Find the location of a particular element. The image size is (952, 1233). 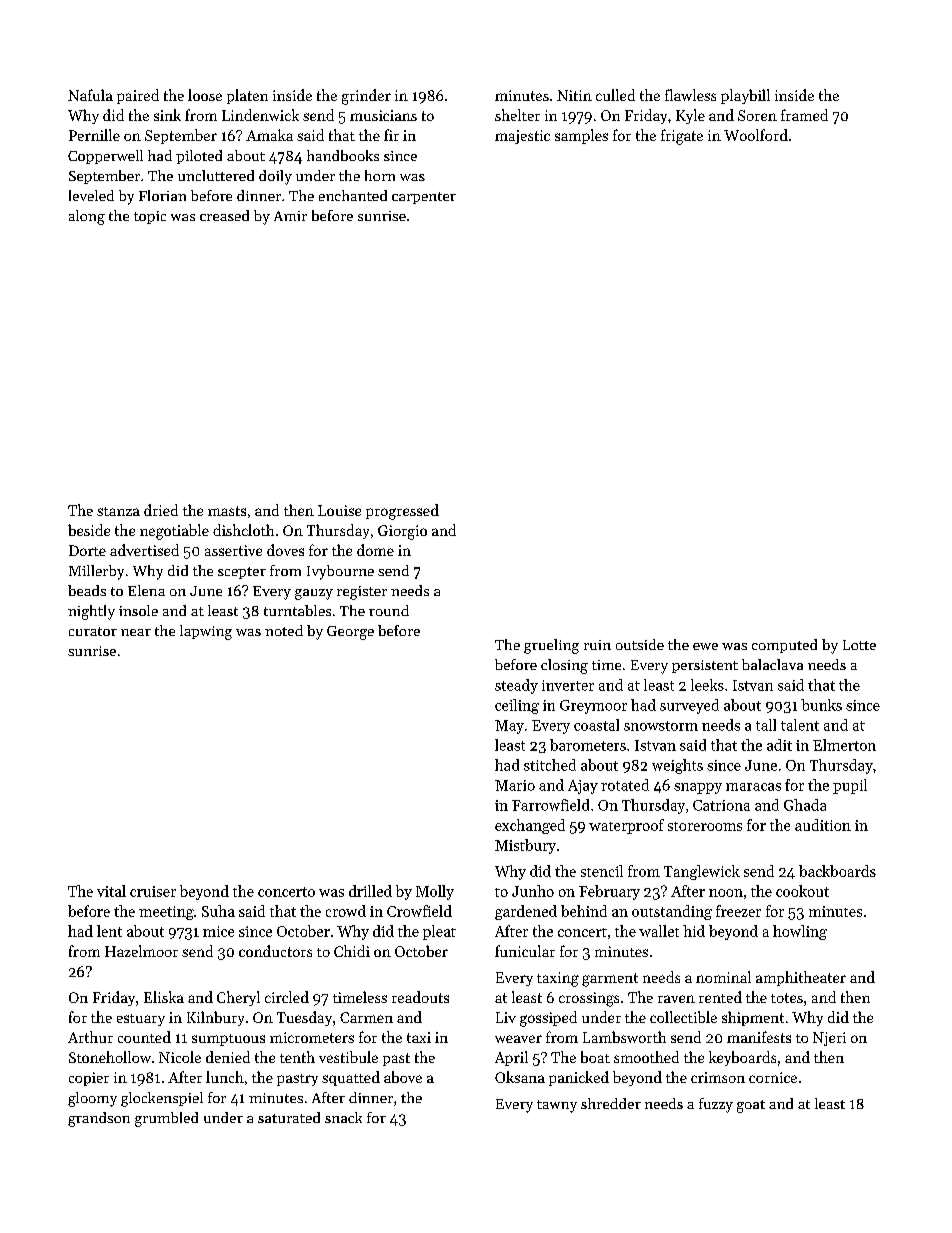

grueling is located at coordinates (551, 646).
